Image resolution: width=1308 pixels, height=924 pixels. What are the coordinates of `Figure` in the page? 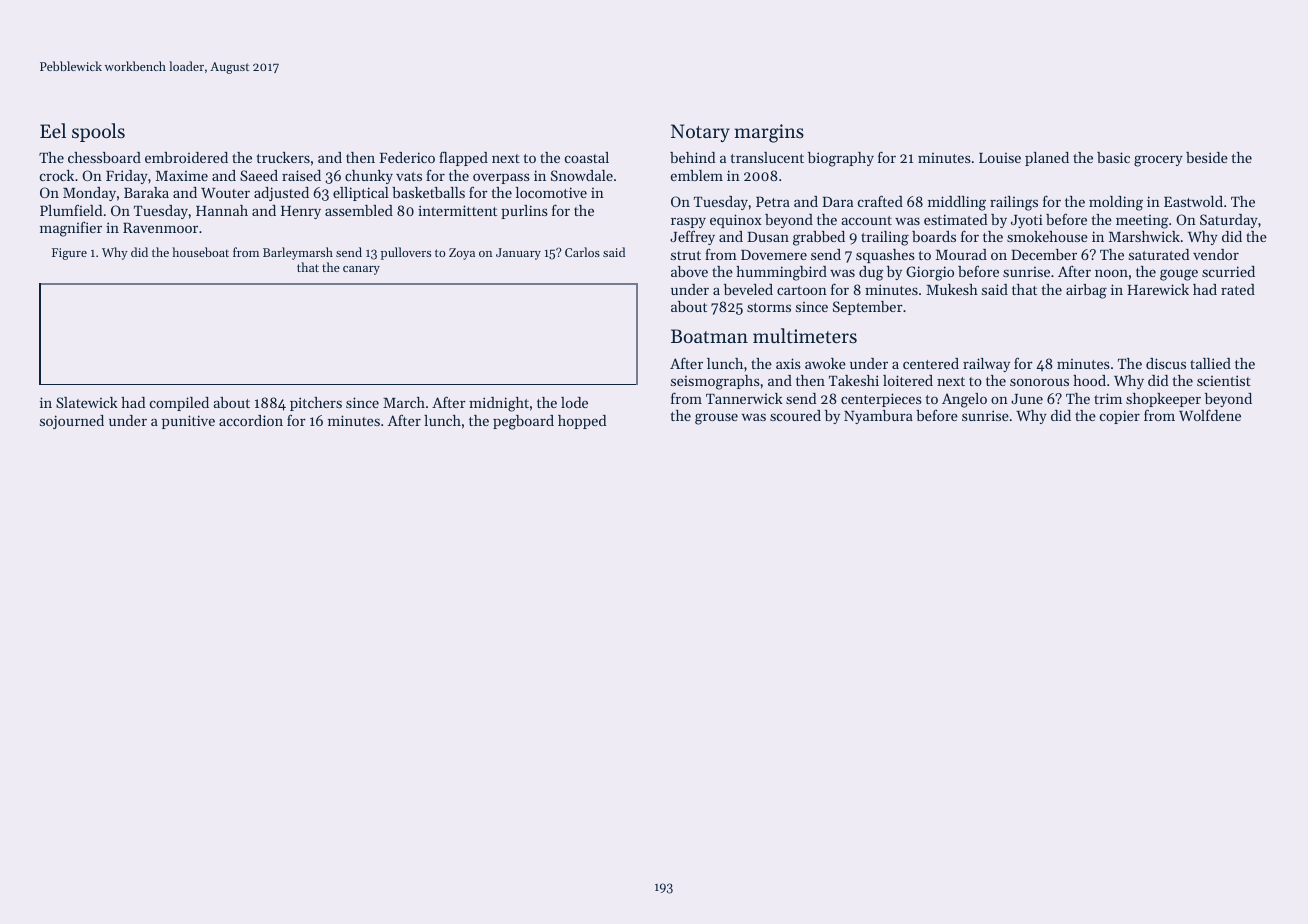 It's located at (69, 254).
